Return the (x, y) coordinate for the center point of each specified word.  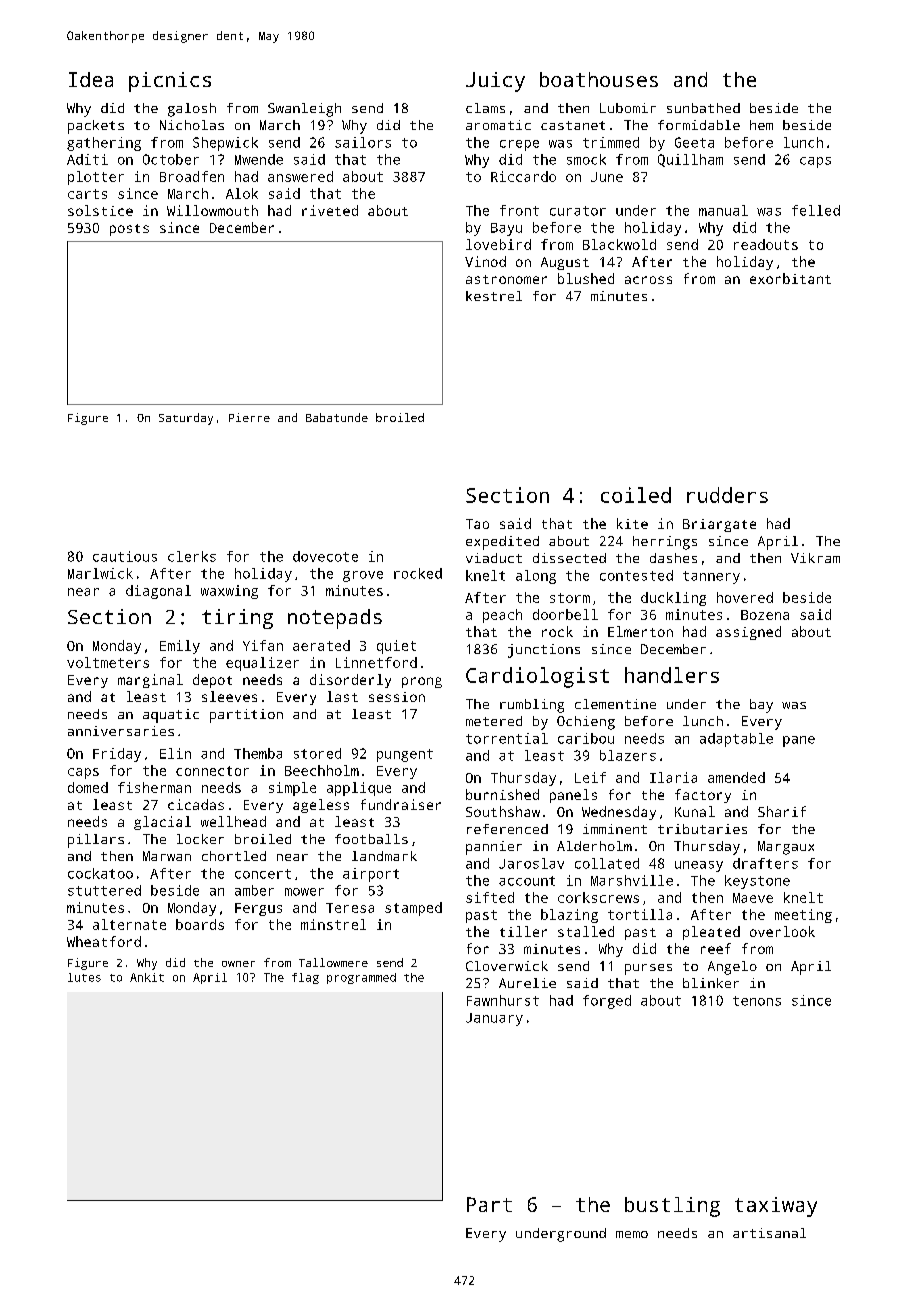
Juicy (495, 82)
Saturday (186, 419)
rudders (727, 495)
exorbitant (790, 278)
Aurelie (527, 983)
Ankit (147, 977)
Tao (477, 524)
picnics (170, 82)
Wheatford (104, 941)
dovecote (325, 556)
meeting (803, 916)
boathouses (599, 79)
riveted (330, 210)
